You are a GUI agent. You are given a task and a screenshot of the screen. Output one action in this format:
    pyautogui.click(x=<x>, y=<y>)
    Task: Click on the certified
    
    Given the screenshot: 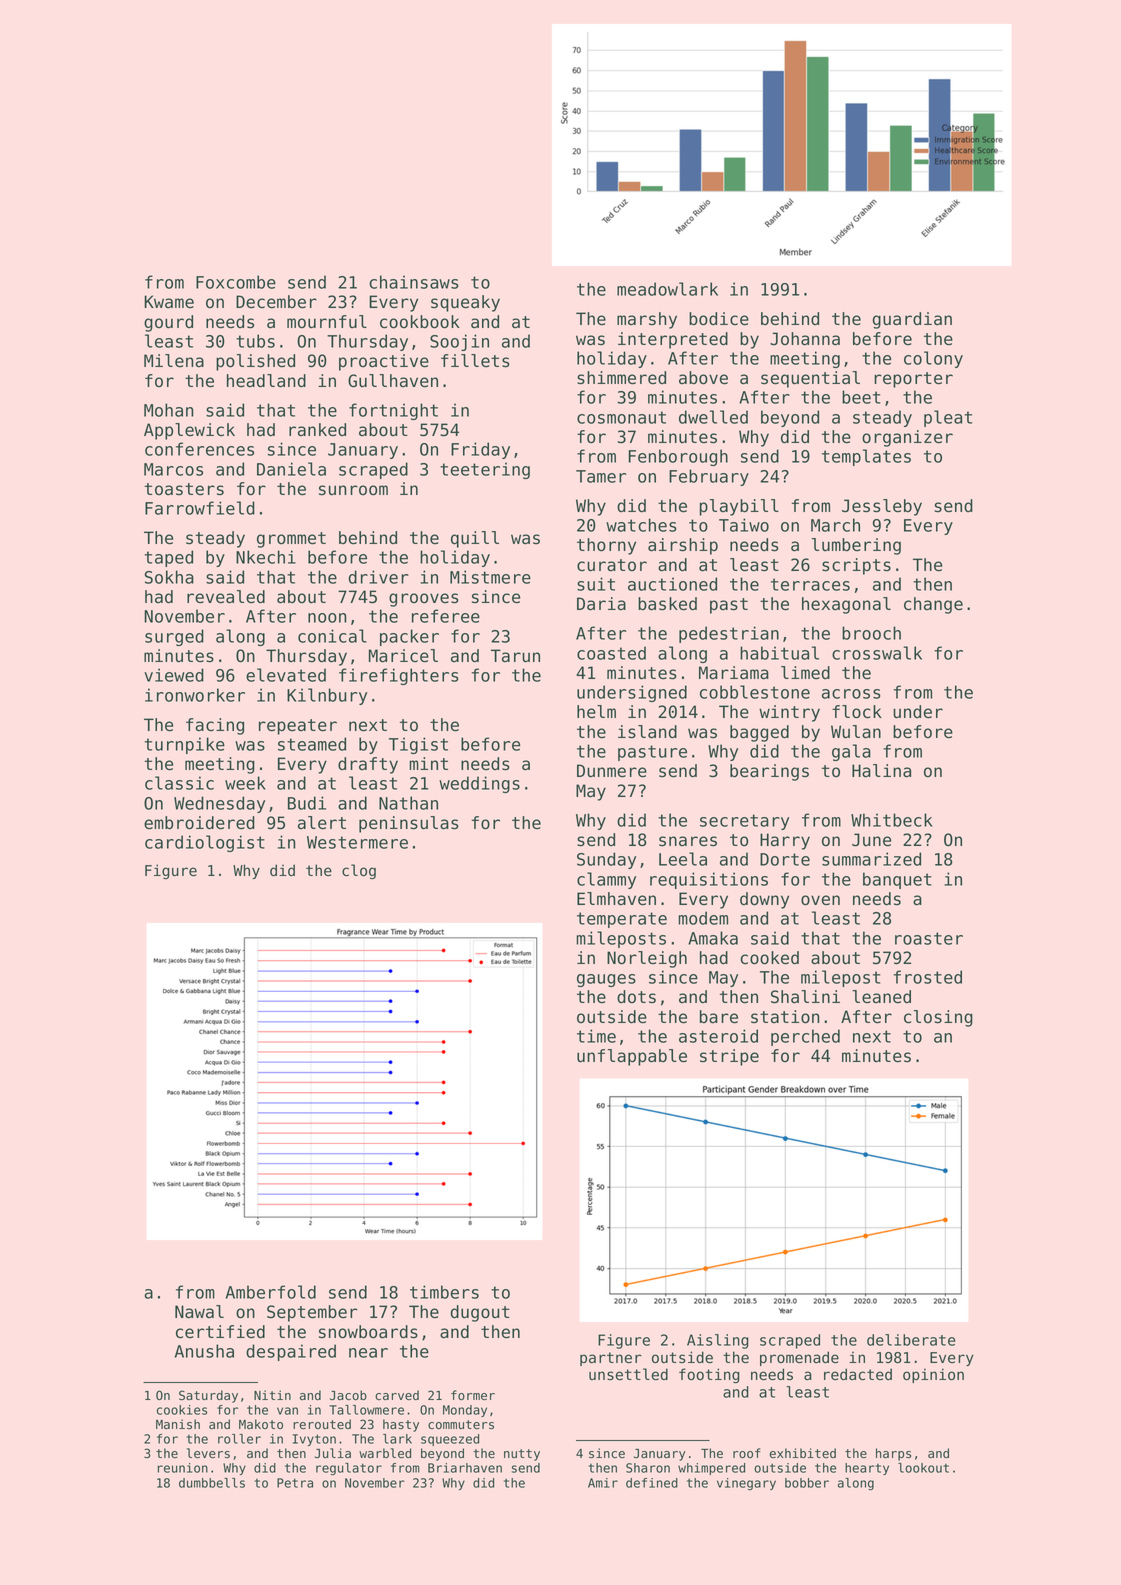 What is the action you would take?
    pyautogui.click(x=220, y=1332)
